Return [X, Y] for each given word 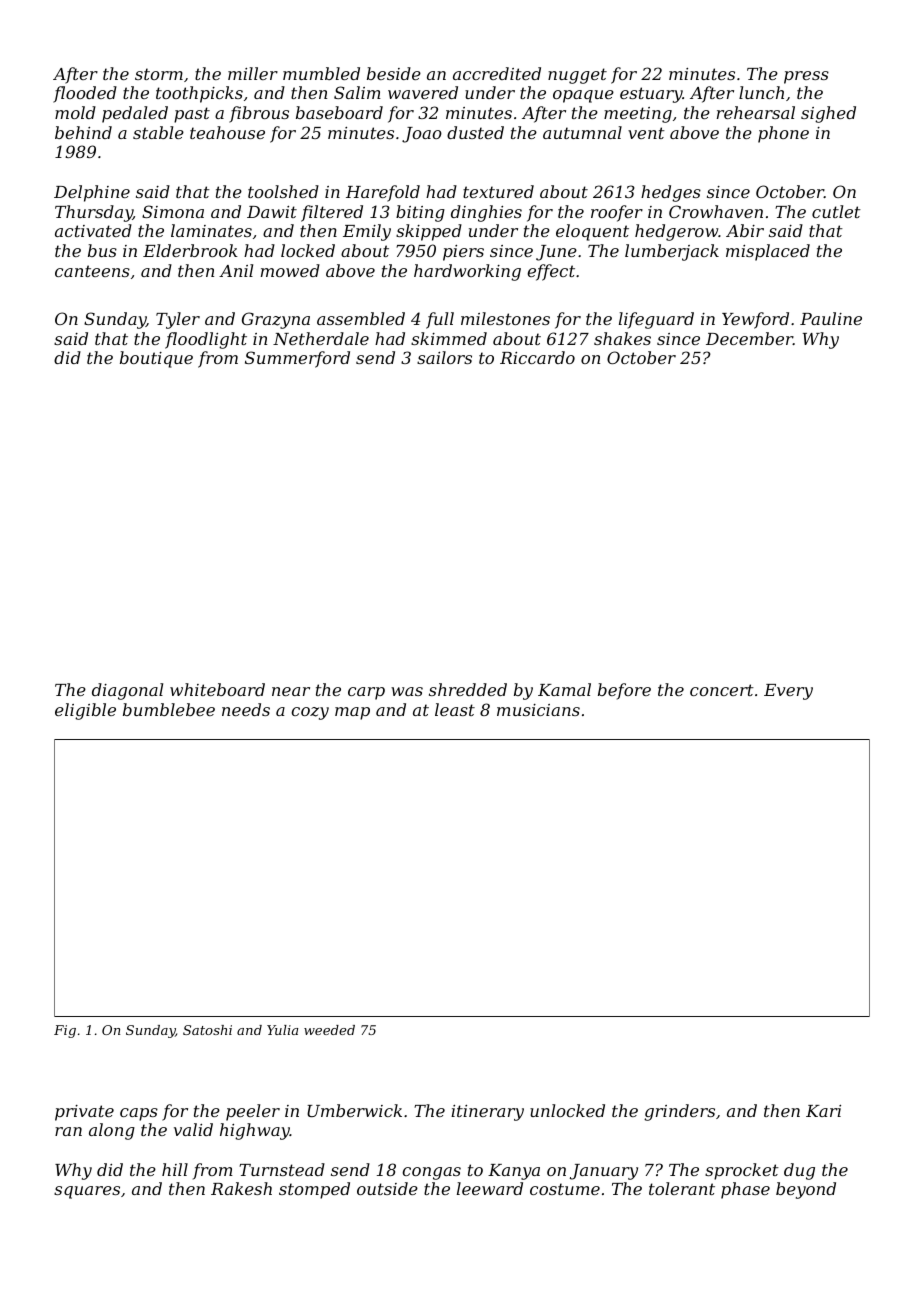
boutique [156, 359]
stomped [314, 1190]
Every [788, 692]
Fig [65, 1031]
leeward [490, 1188]
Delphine [92, 193]
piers [463, 253]
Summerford [297, 359]
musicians [538, 710]
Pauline [831, 318]
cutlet [836, 211]
